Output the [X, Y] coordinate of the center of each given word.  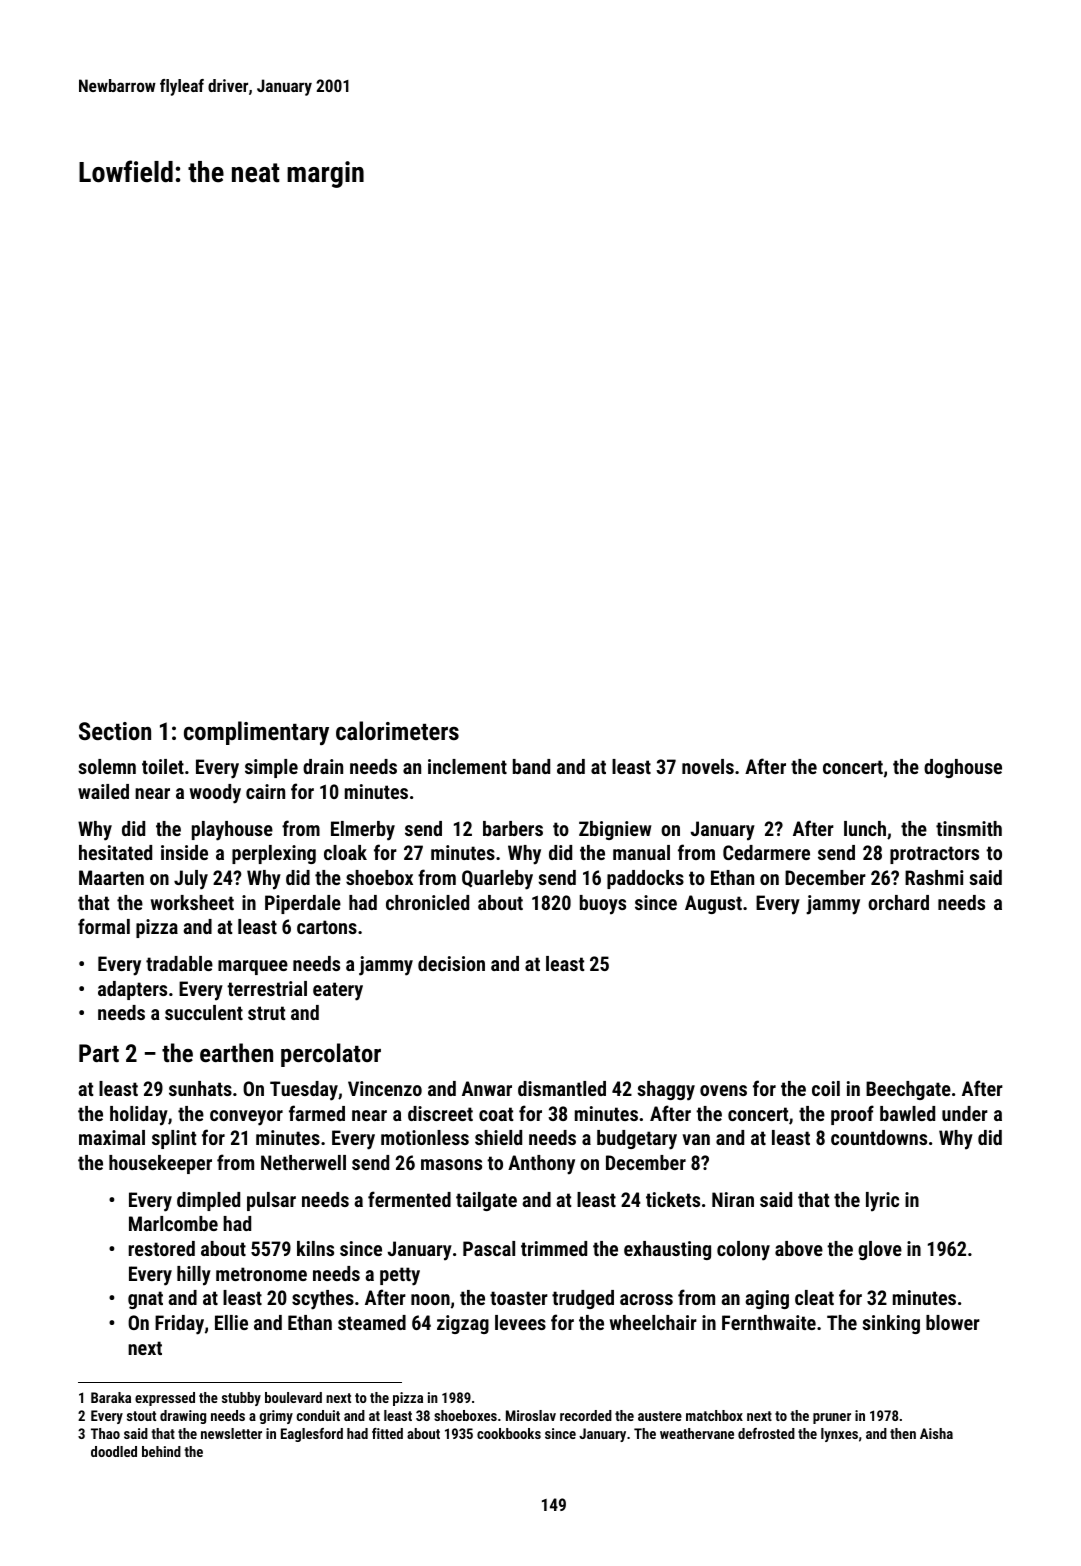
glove [880, 1250]
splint [174, 1139]
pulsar [271, 1201]
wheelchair [653, 1322]
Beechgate [908, 1090]
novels [708, 766]
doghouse [963, 768]
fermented [409, 1199]
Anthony [541, 1165]
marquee [253, 967]
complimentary [256, 733]
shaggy [666, 1091]
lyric [882, 1202]
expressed [165, 1399]
